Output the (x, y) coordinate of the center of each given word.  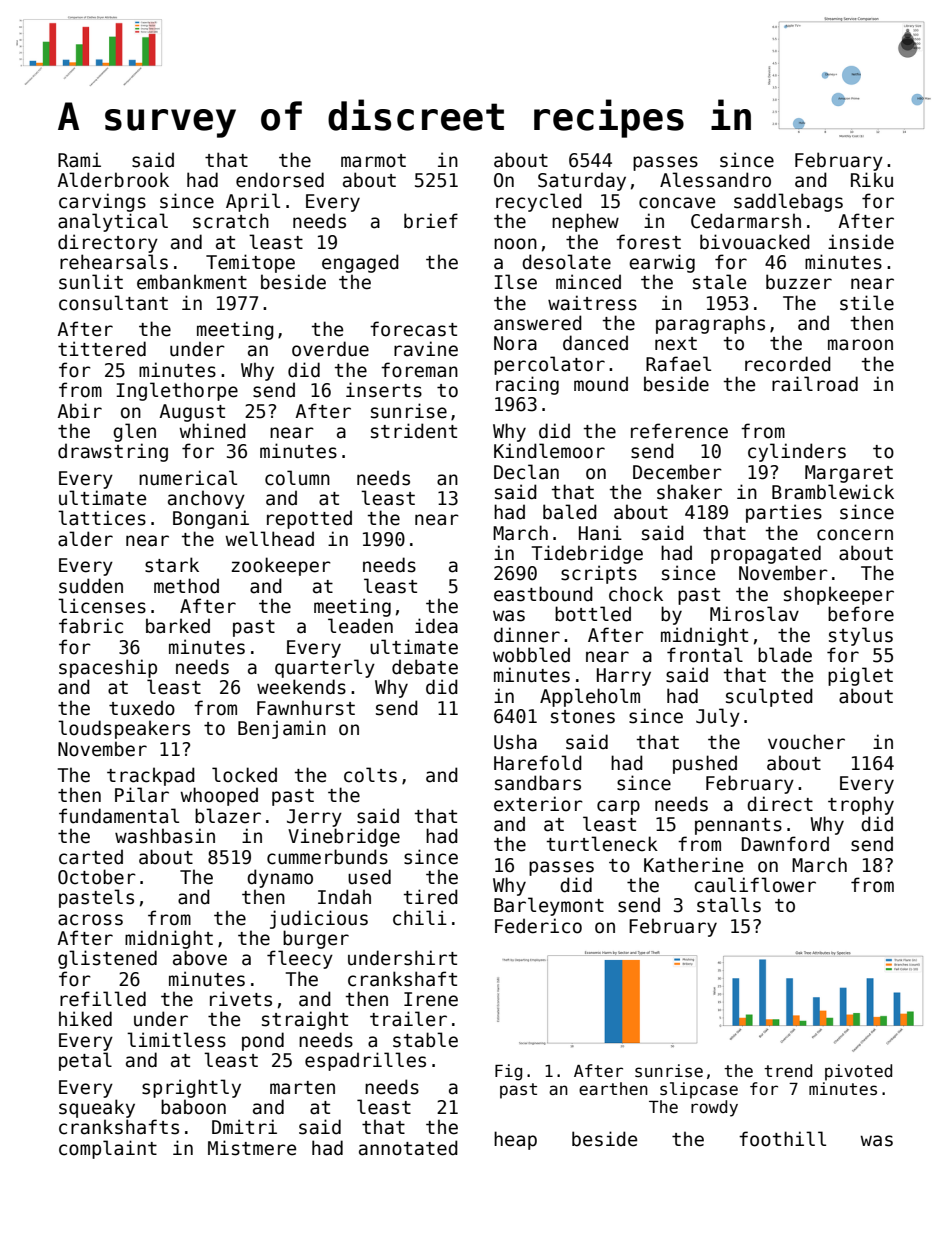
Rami (79, 160)
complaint (108, 1149)
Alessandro (715, 180)
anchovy (206, 499)
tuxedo (142, 708)
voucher (806, 742)
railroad (815, 384)
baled (570, 512)
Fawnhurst (306, 708)
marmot (373, 161)
